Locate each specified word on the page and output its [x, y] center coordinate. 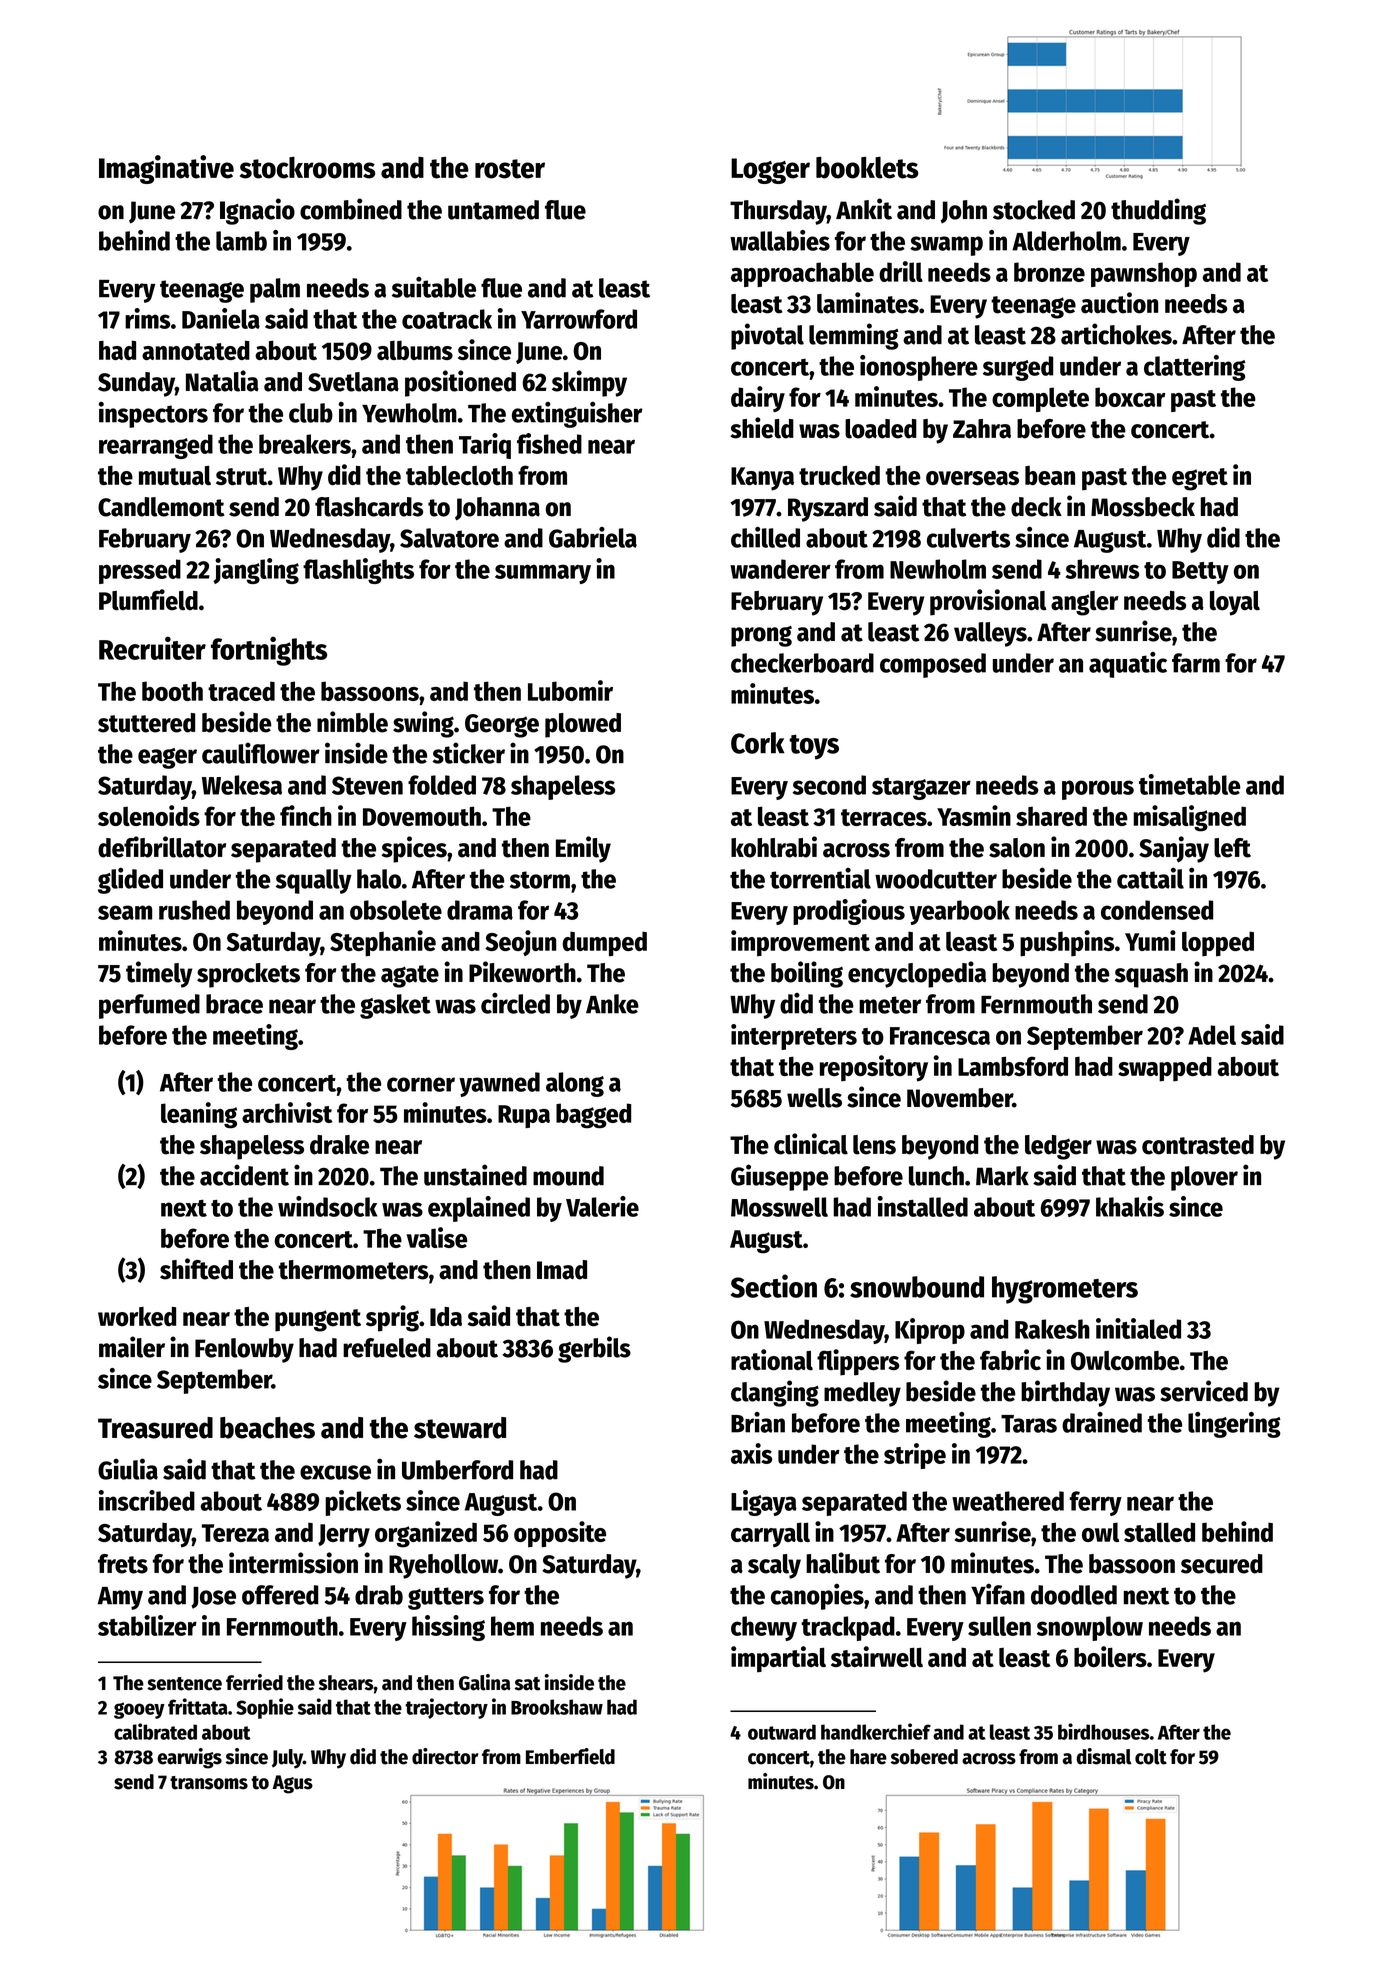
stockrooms [307, 168]
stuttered [146, 723]
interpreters [794, 1037]
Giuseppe [779, 1177]
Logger [770, 171]
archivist [287, 1112]
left [1232, 848]
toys [814, 747]
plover [1204, 1178]
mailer [132, 1347]
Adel [1212, 1035]
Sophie [265, 1708]
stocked [1034, 210]
